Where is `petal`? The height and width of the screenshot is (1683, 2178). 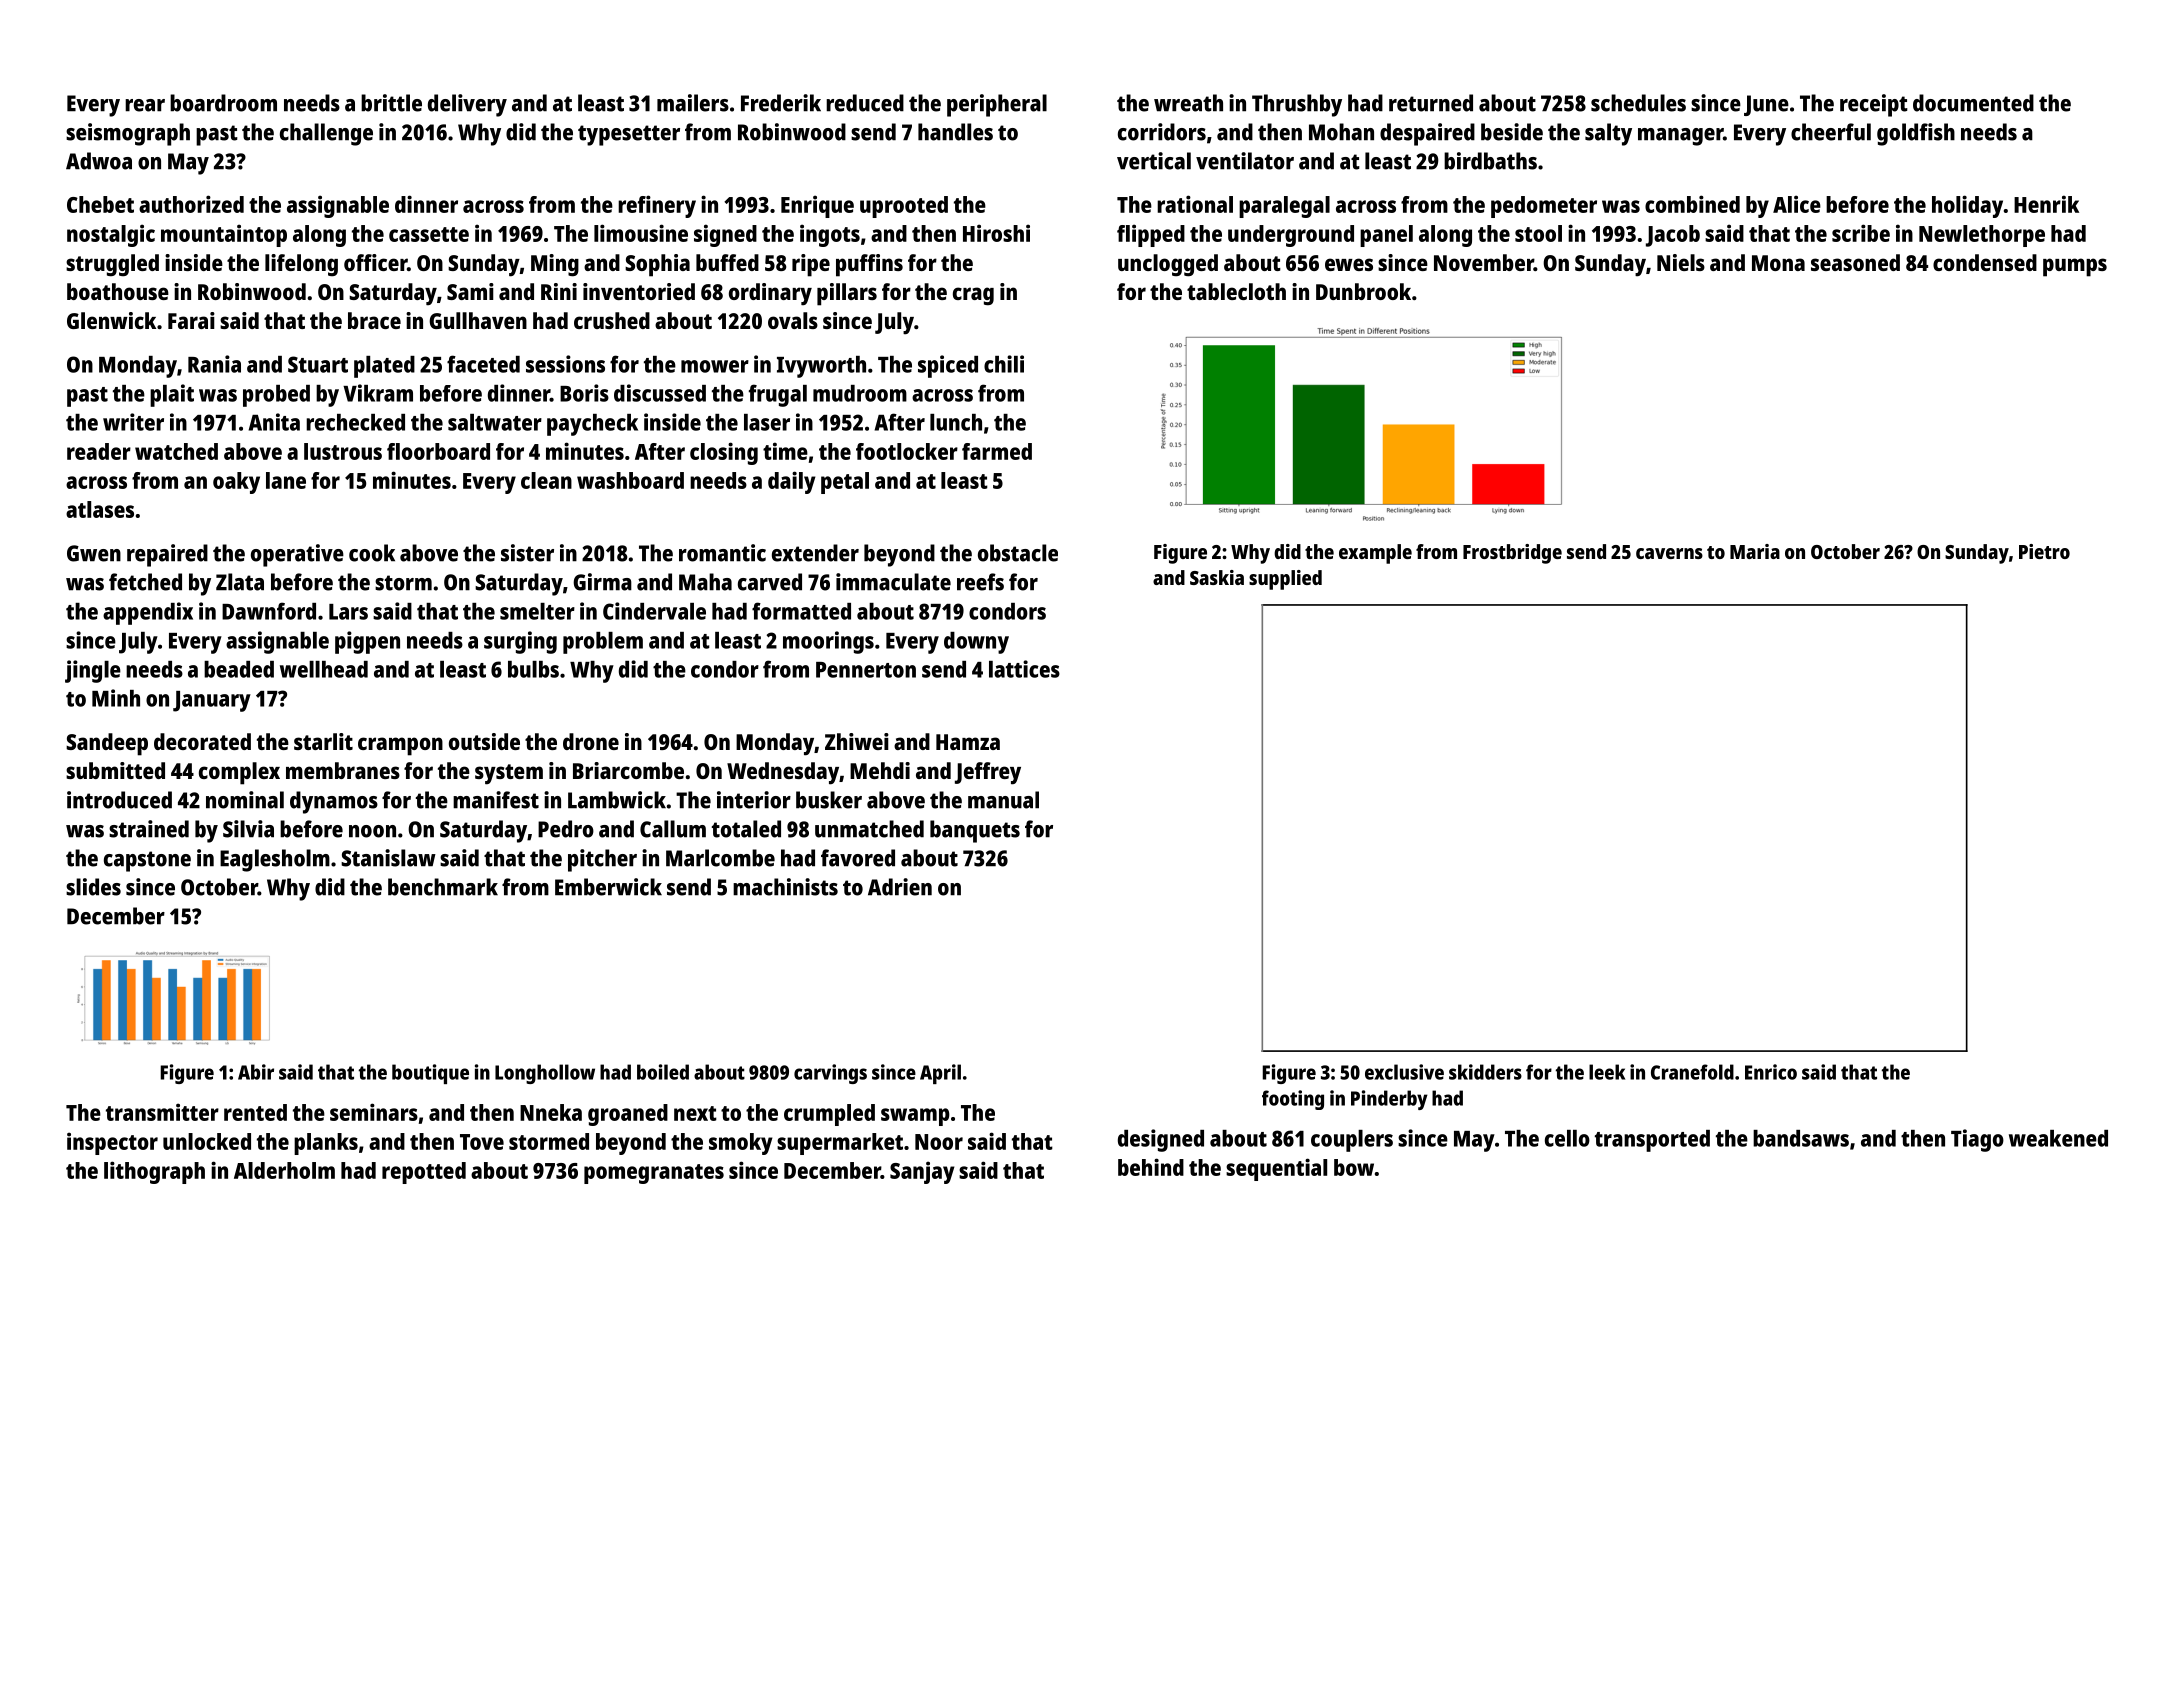
petal is located at coordinates (845, 483).
